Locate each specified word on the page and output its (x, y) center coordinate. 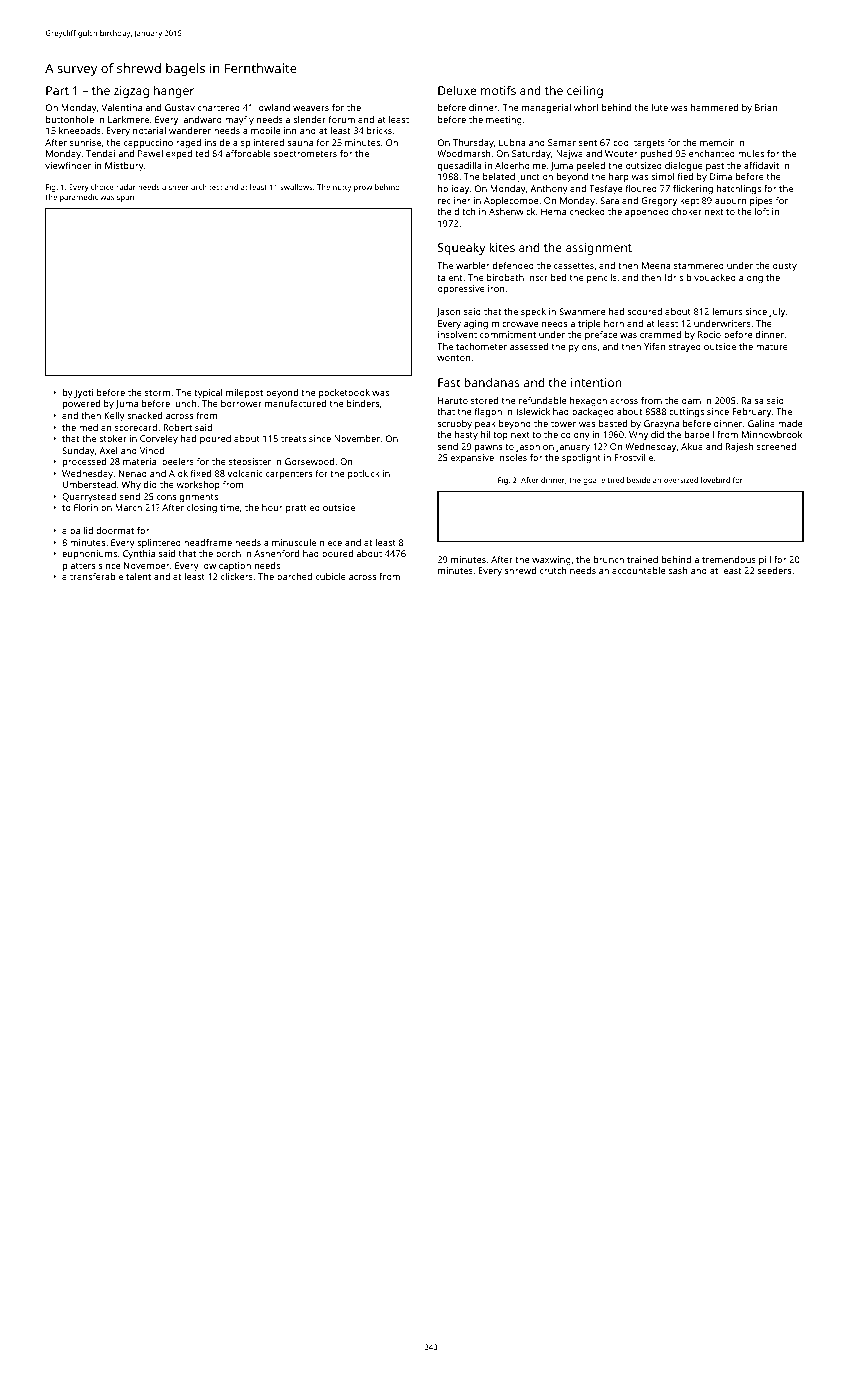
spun (125, 199)
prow (363, 189)
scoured (645, 311)
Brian (766, 107)
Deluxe (457, 90)
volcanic (245, 473)
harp (619, 177)
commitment (508, 334)
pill (765, 560)
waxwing (551, 560)
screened (776, 446)
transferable (96, 576)
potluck (364, 474)
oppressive (461, 289)
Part (57, 90)
